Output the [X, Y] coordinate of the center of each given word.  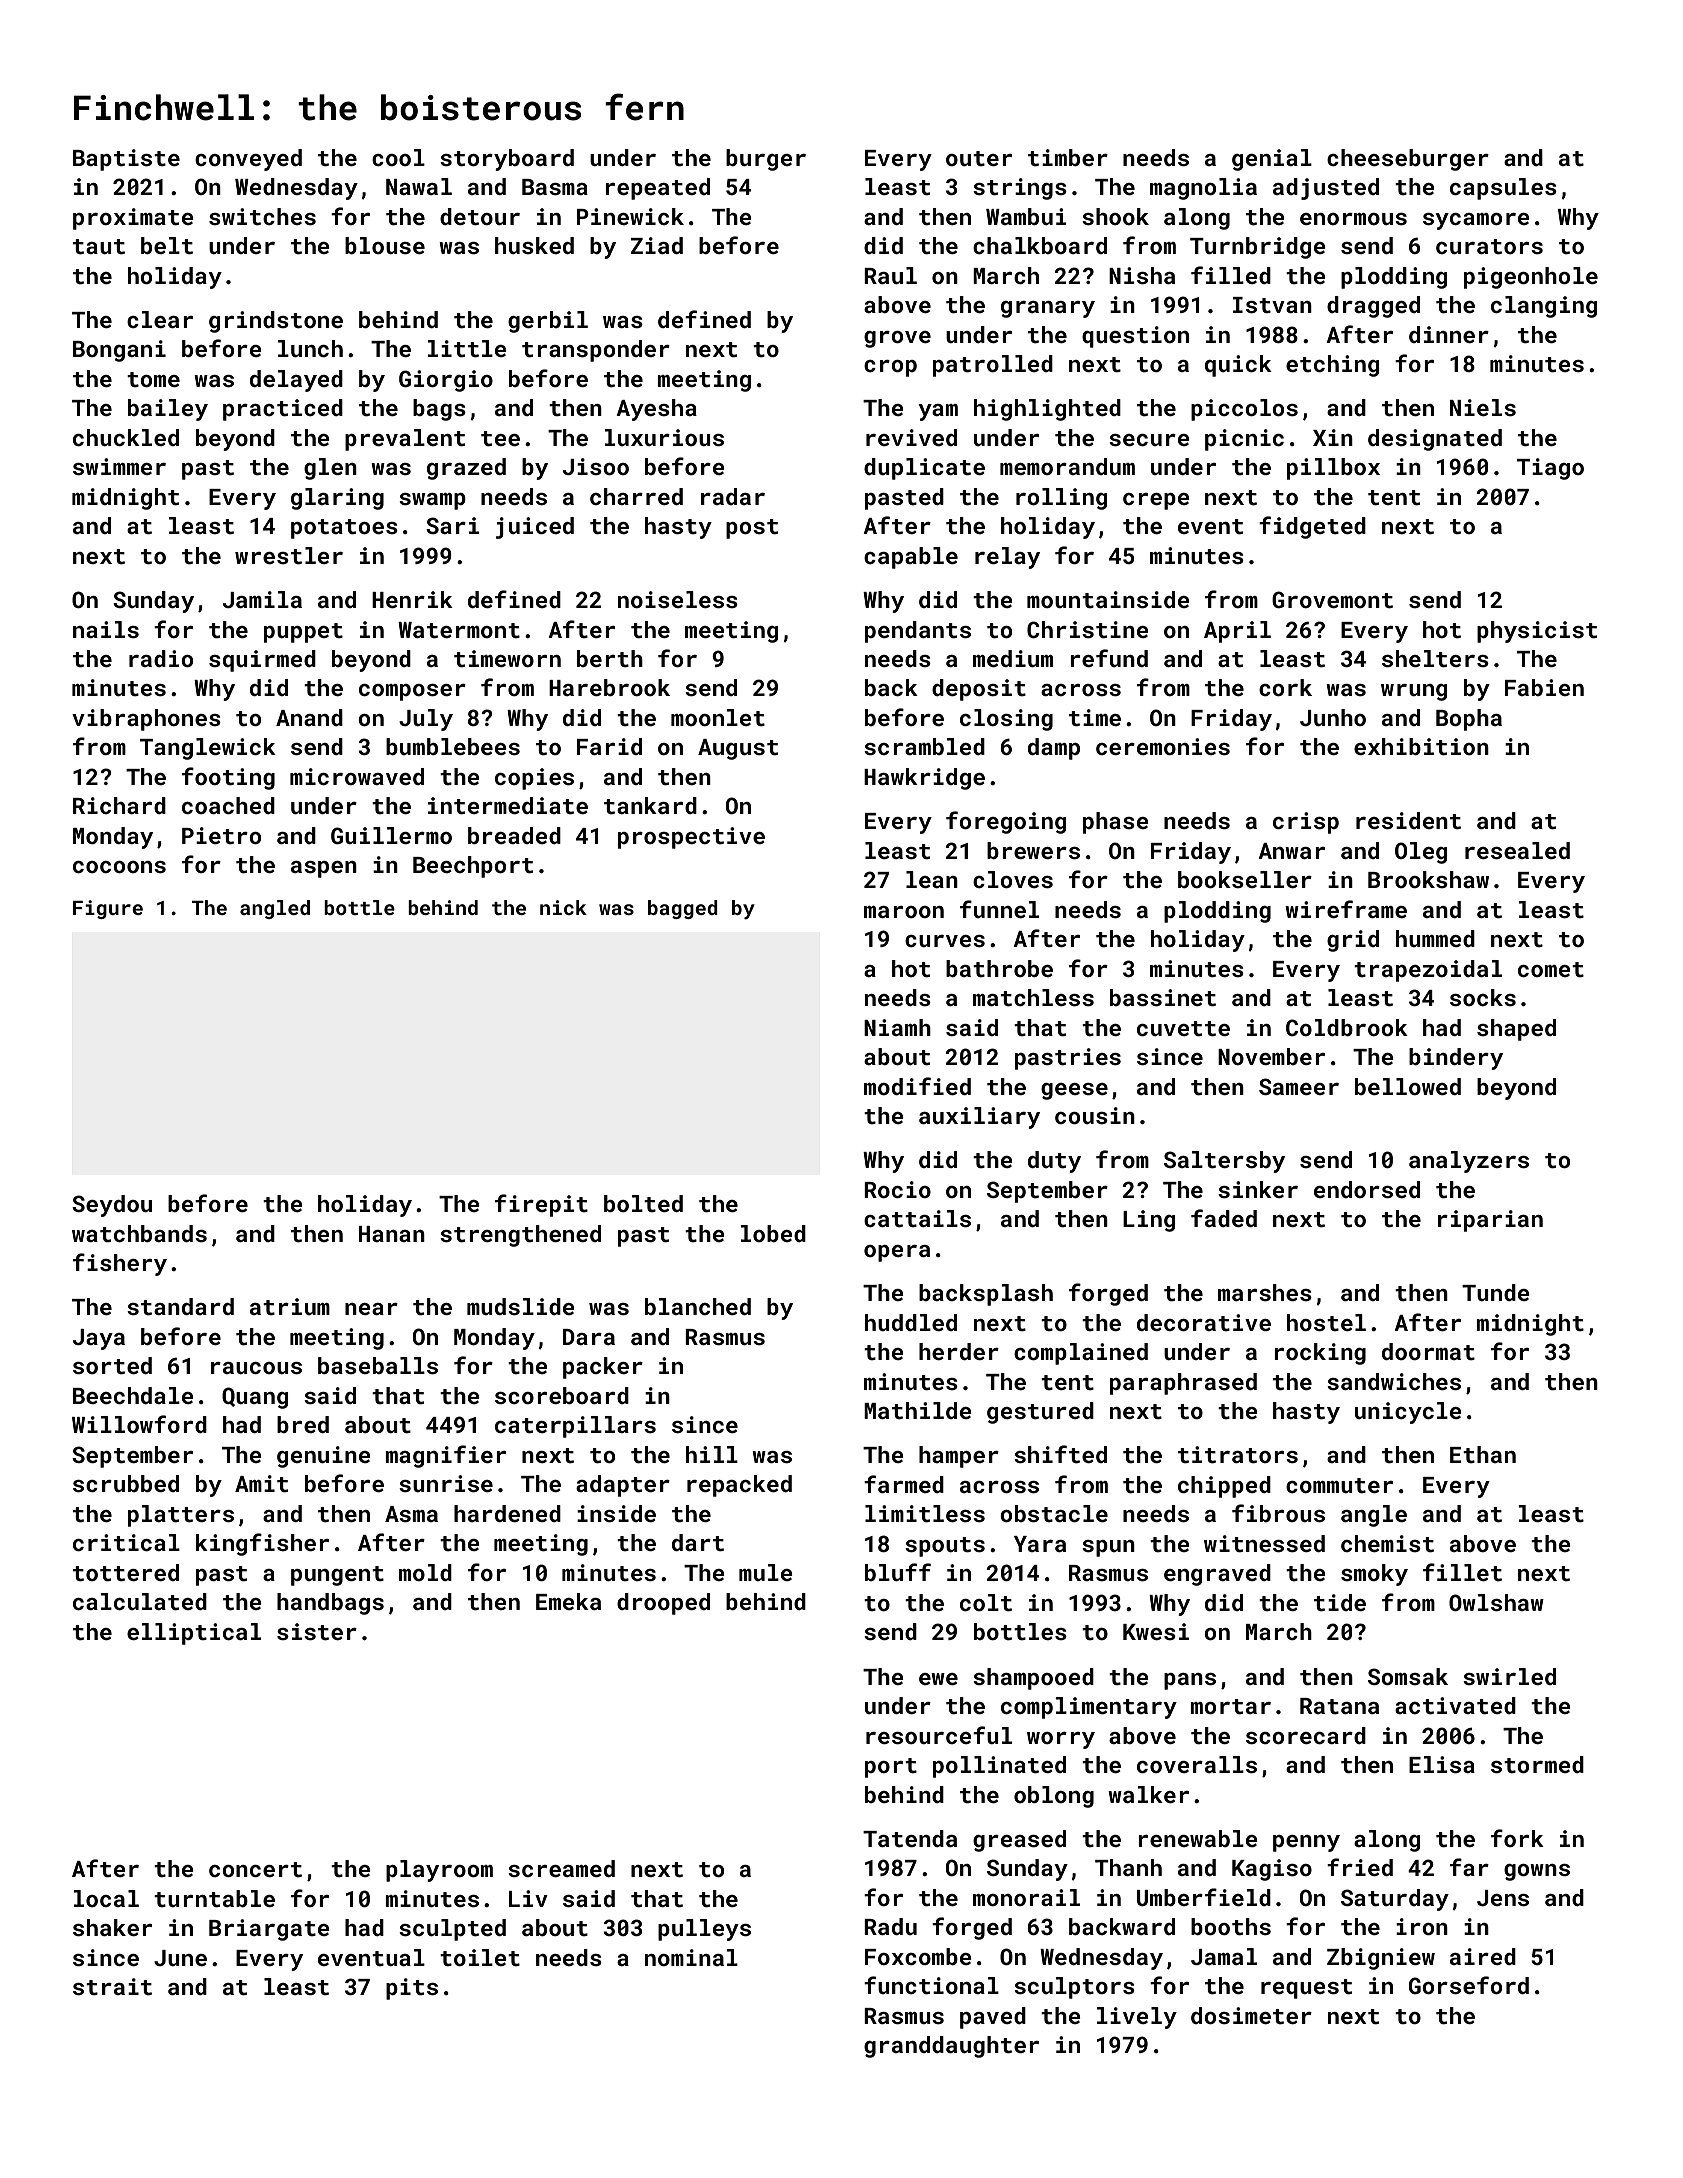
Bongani [119, 351]
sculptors [1074, 1988]
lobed [773, 1233]
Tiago [1550, 469]
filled [1231, 275]
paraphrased [1183, 1384]
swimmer [119, 466]
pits [412, 1989]
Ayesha [656, 410]
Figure [108, 909]
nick [563, 907]
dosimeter [1251, 2015]
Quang [255, 1398]
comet [1551, 969]
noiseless [678, 599]
